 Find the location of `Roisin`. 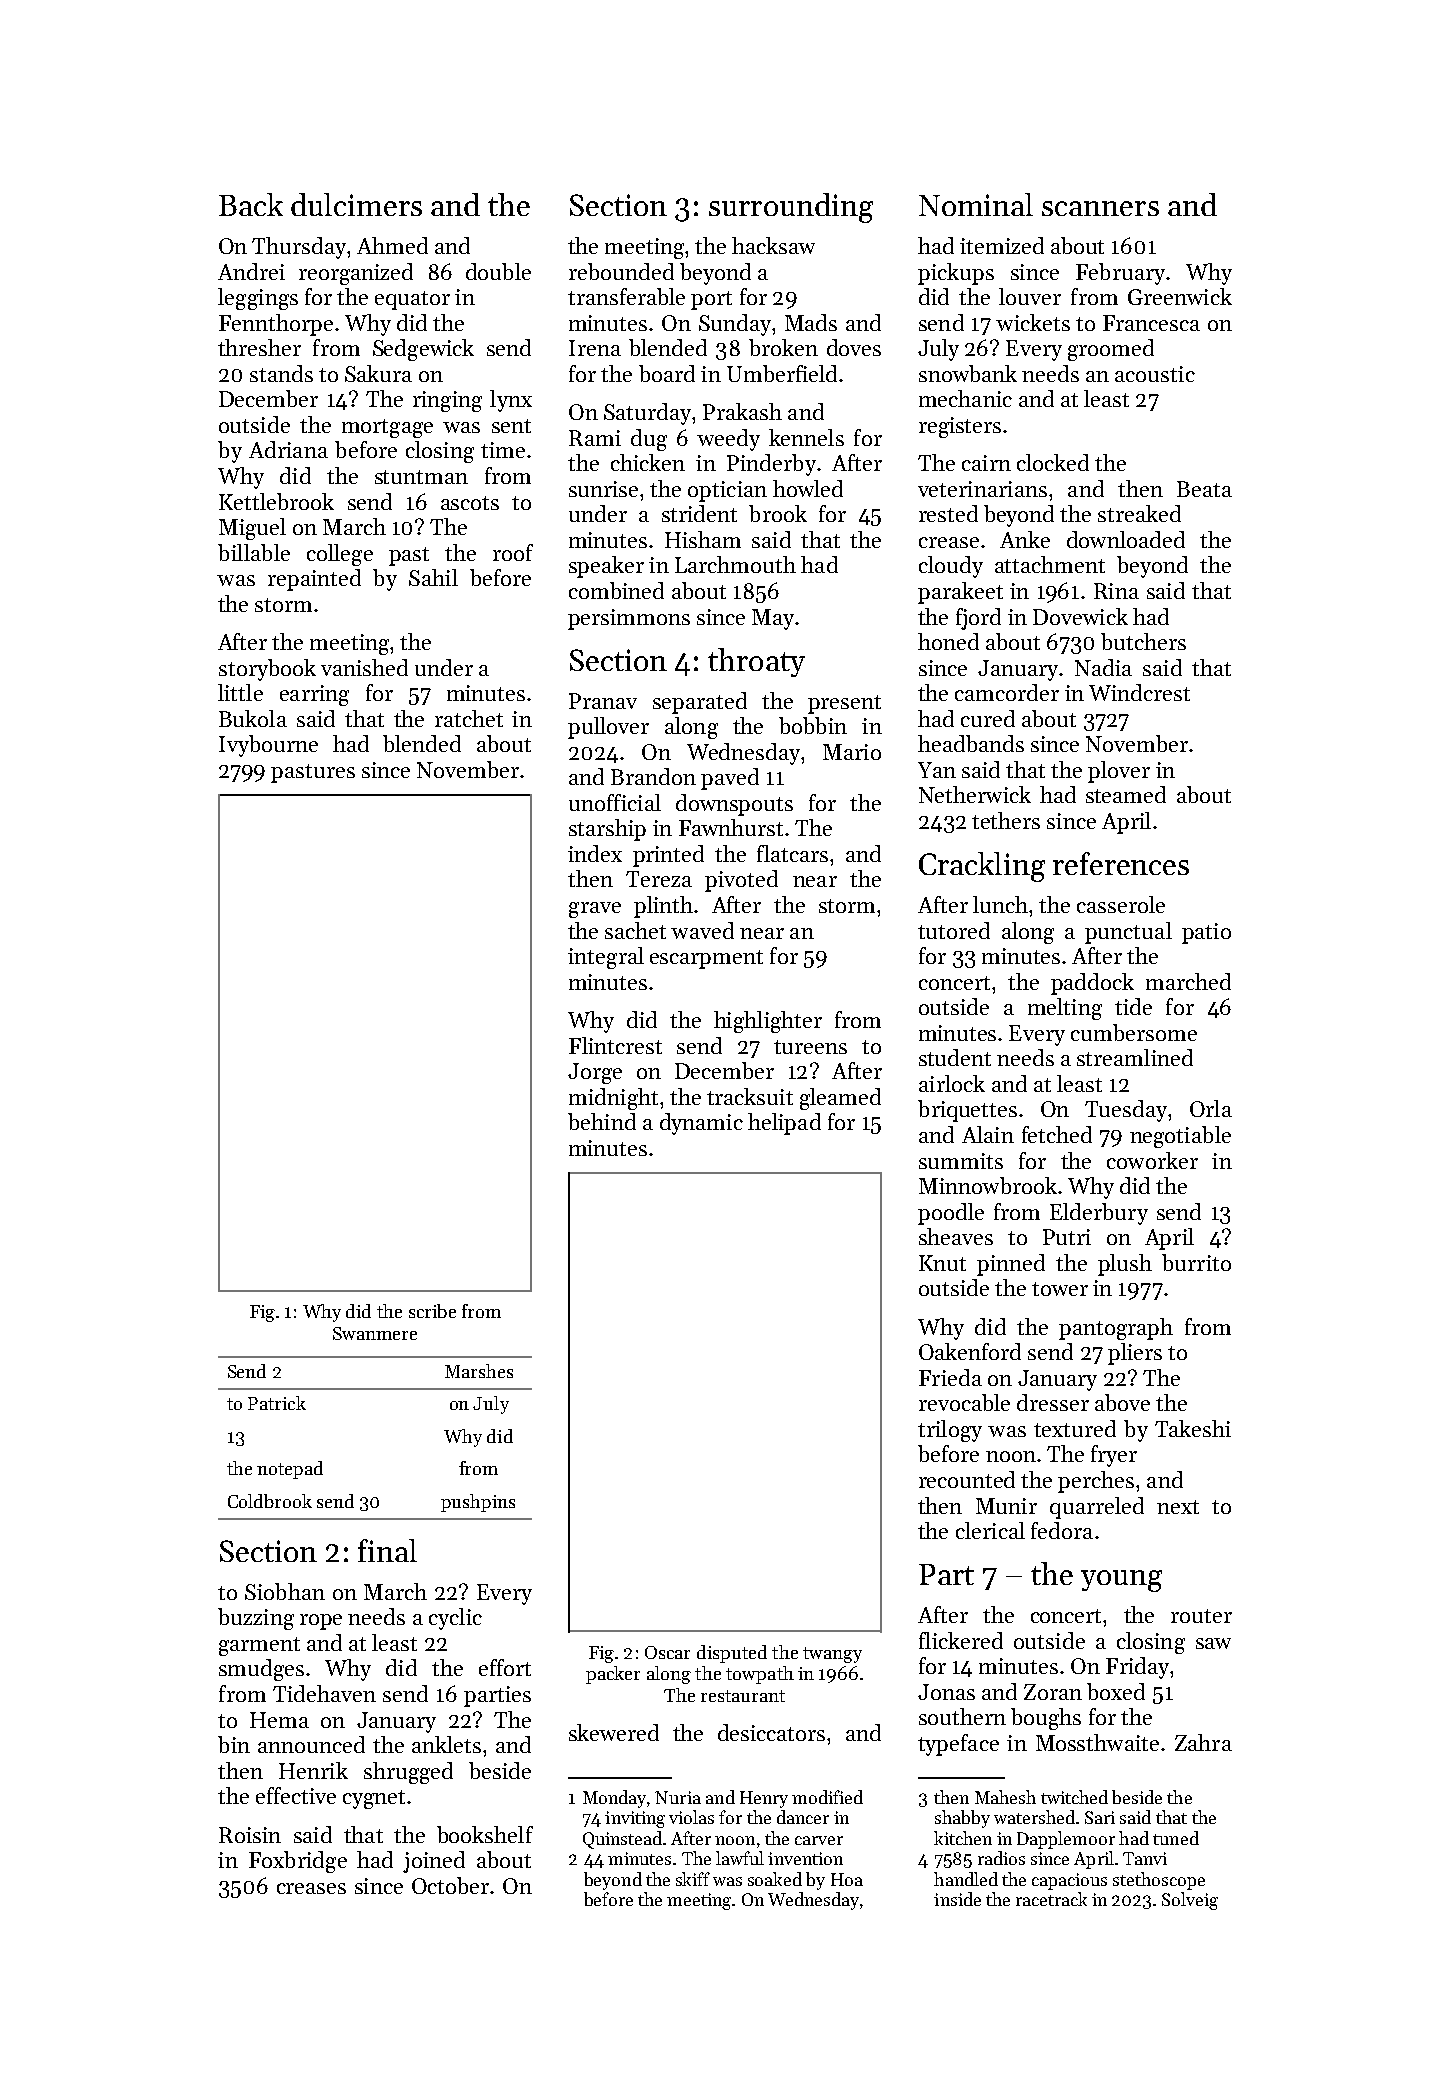

Roisin is located at coordinates (250, 1835).
